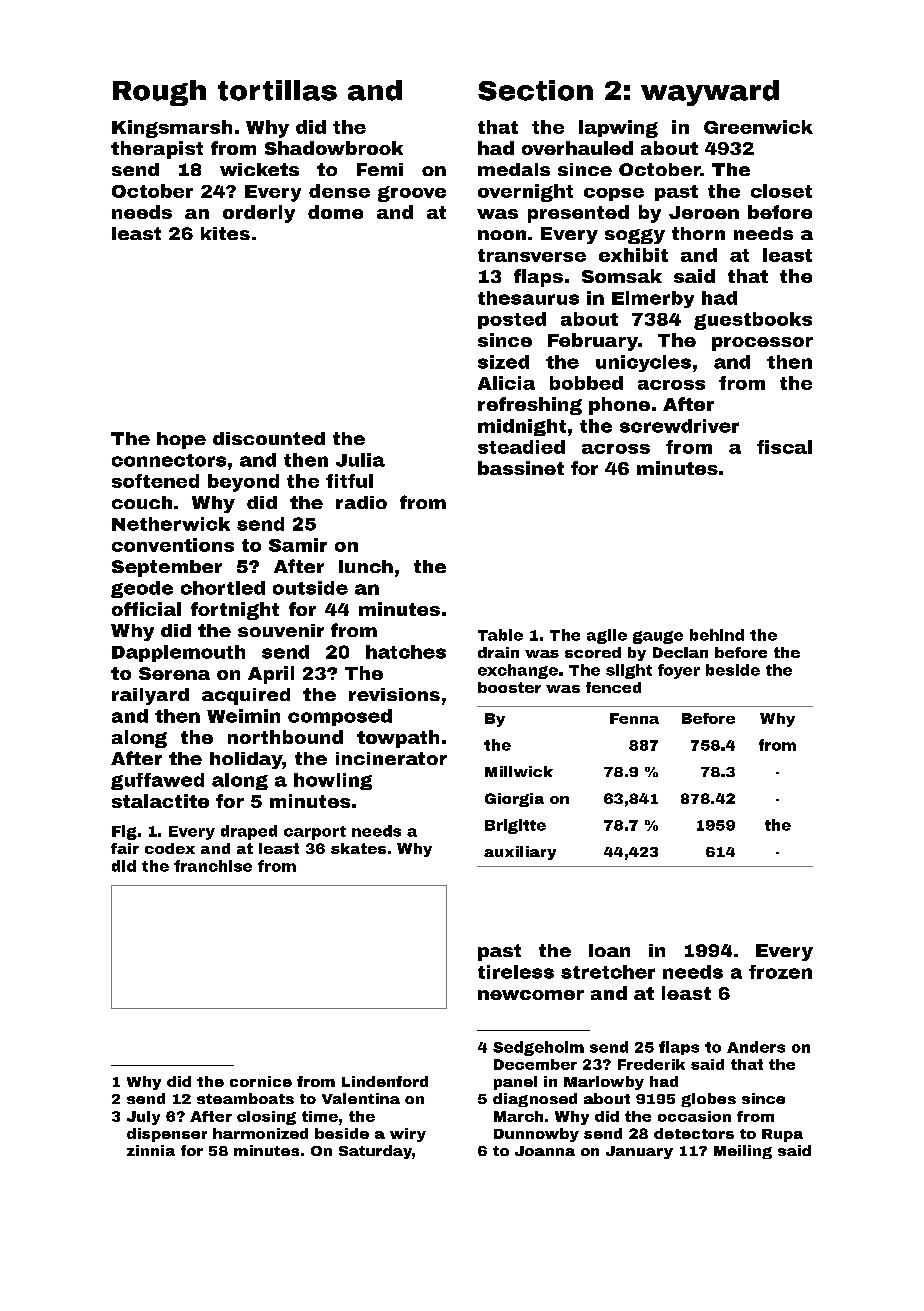  Describe the element at coordinates (213, 866) in the screenshot. I see `franchise` at that location.
